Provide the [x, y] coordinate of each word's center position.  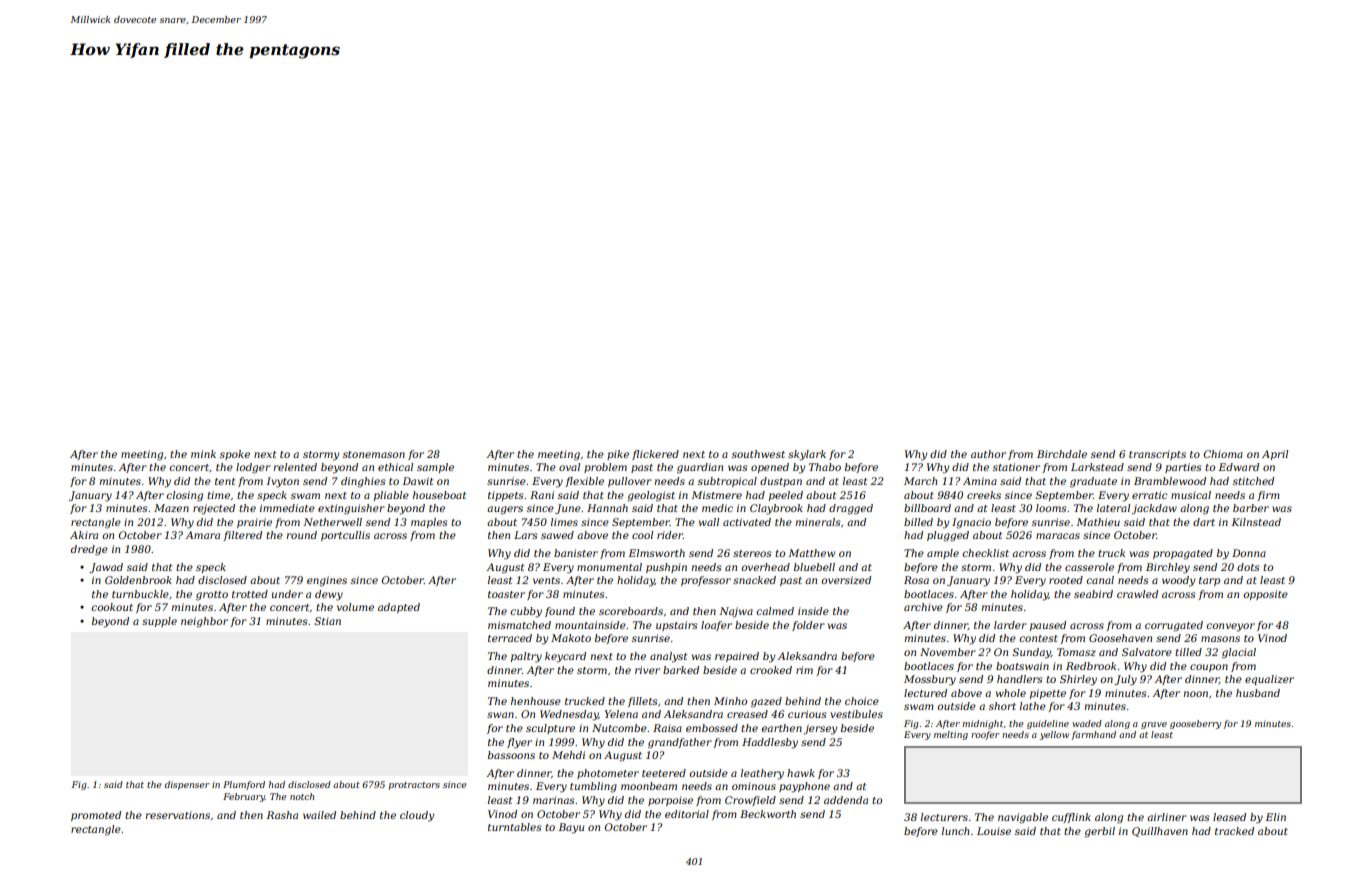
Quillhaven [1160, 832]
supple [159, 622]
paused [1048, 626]
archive [923, 607]
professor [706, 581]
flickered [655, 455]
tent [225, 481]
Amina [980, 481]
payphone [804, 787]
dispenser [187, 785]
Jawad [106, 568]
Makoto [571, 638]
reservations [177, 815]
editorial [687, 814]
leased [1229, 817]
